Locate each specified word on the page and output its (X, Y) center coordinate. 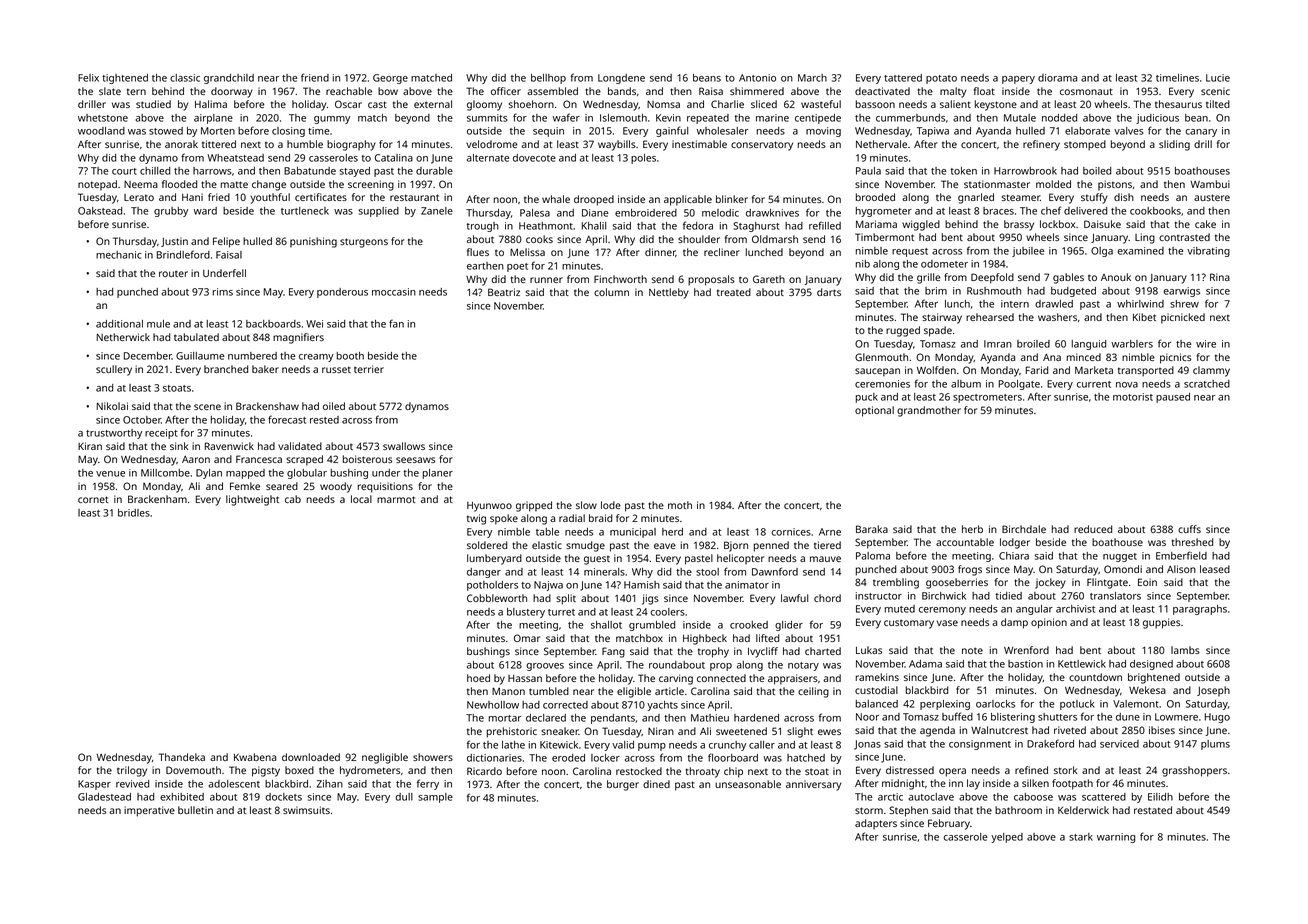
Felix (88, 78)
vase (947, 623)
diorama (1057, 78)
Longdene (621, 79)
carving (676, 679)
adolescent (234, 784)
